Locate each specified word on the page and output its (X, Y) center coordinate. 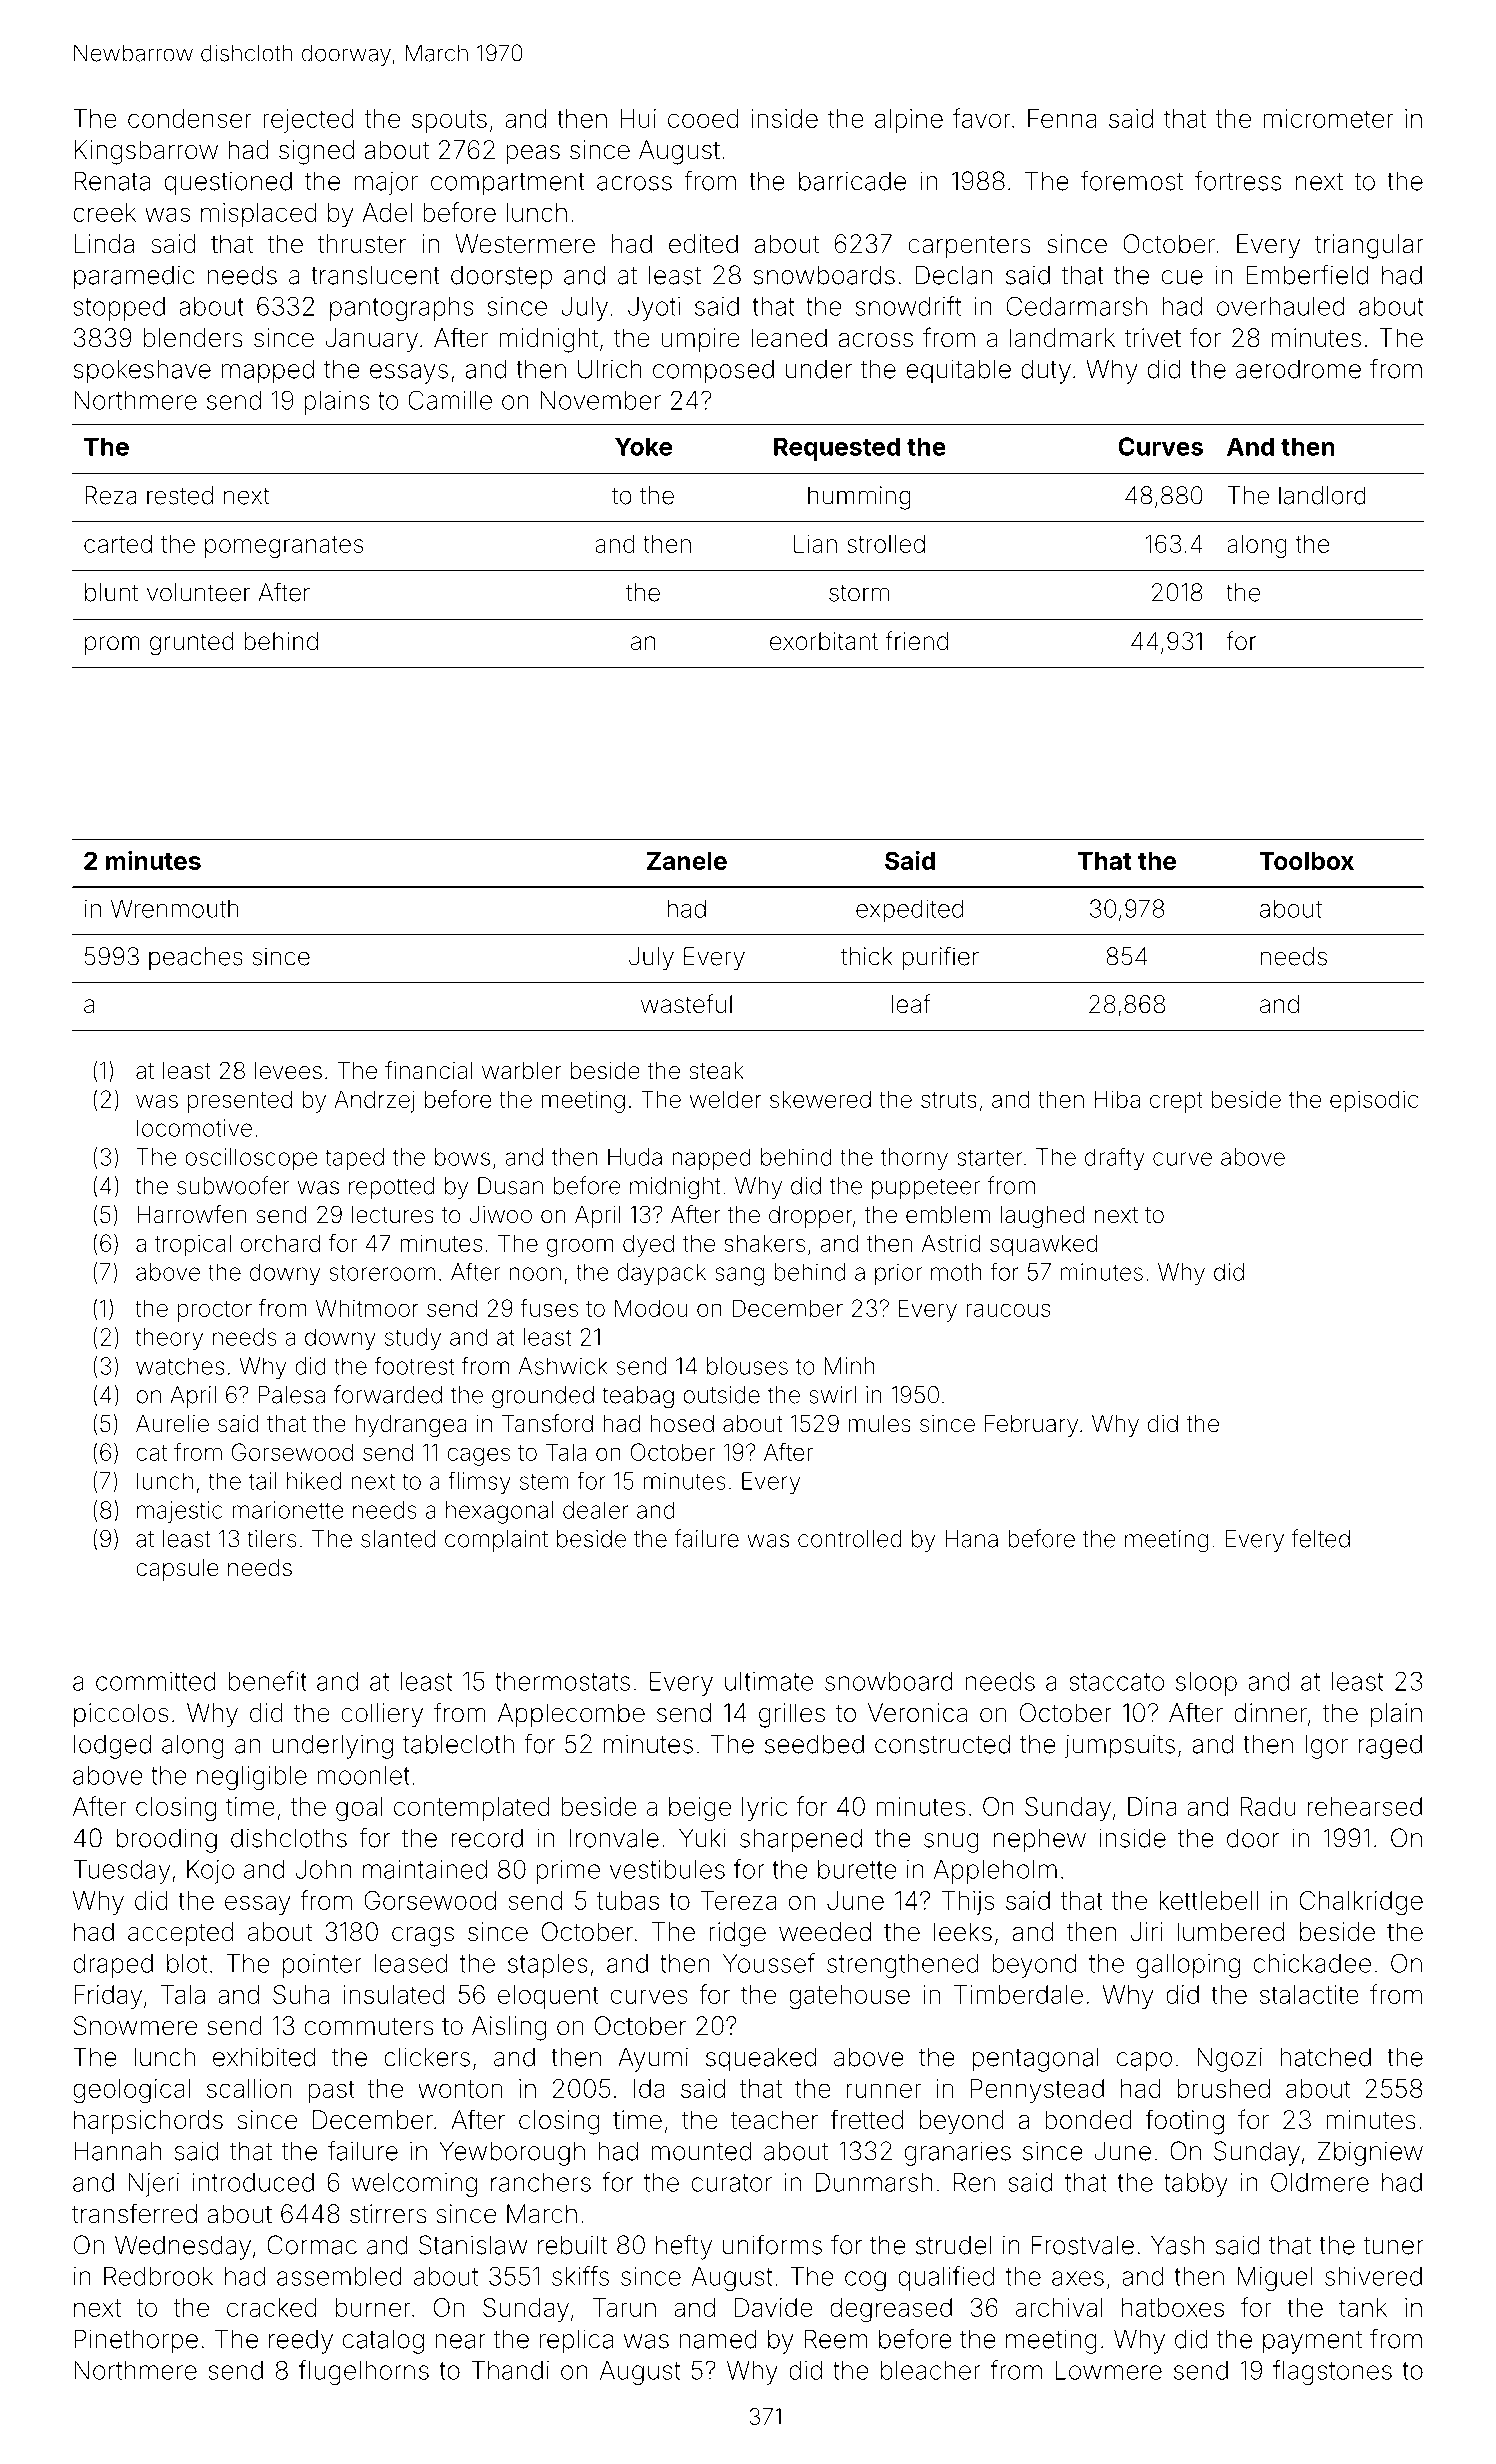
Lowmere (1108, 2370)
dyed (648, 1245)
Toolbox (1306, 861)
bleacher (930, 2370)
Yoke (643, 446)
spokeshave (142, 371)
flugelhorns (364, 2372)
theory (169, 1339)
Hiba (1117, 1099)
